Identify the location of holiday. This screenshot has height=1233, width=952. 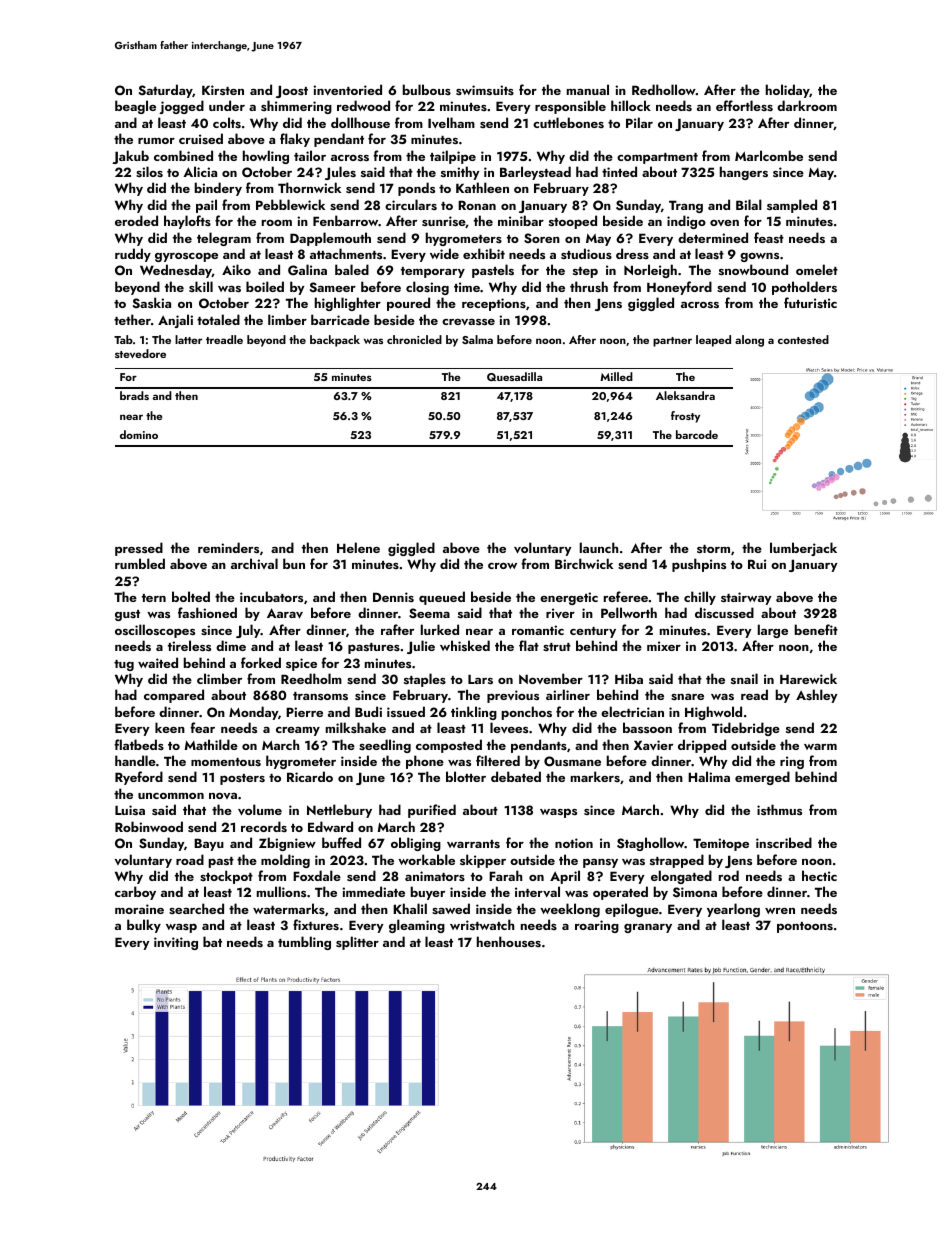
(788, 91).
